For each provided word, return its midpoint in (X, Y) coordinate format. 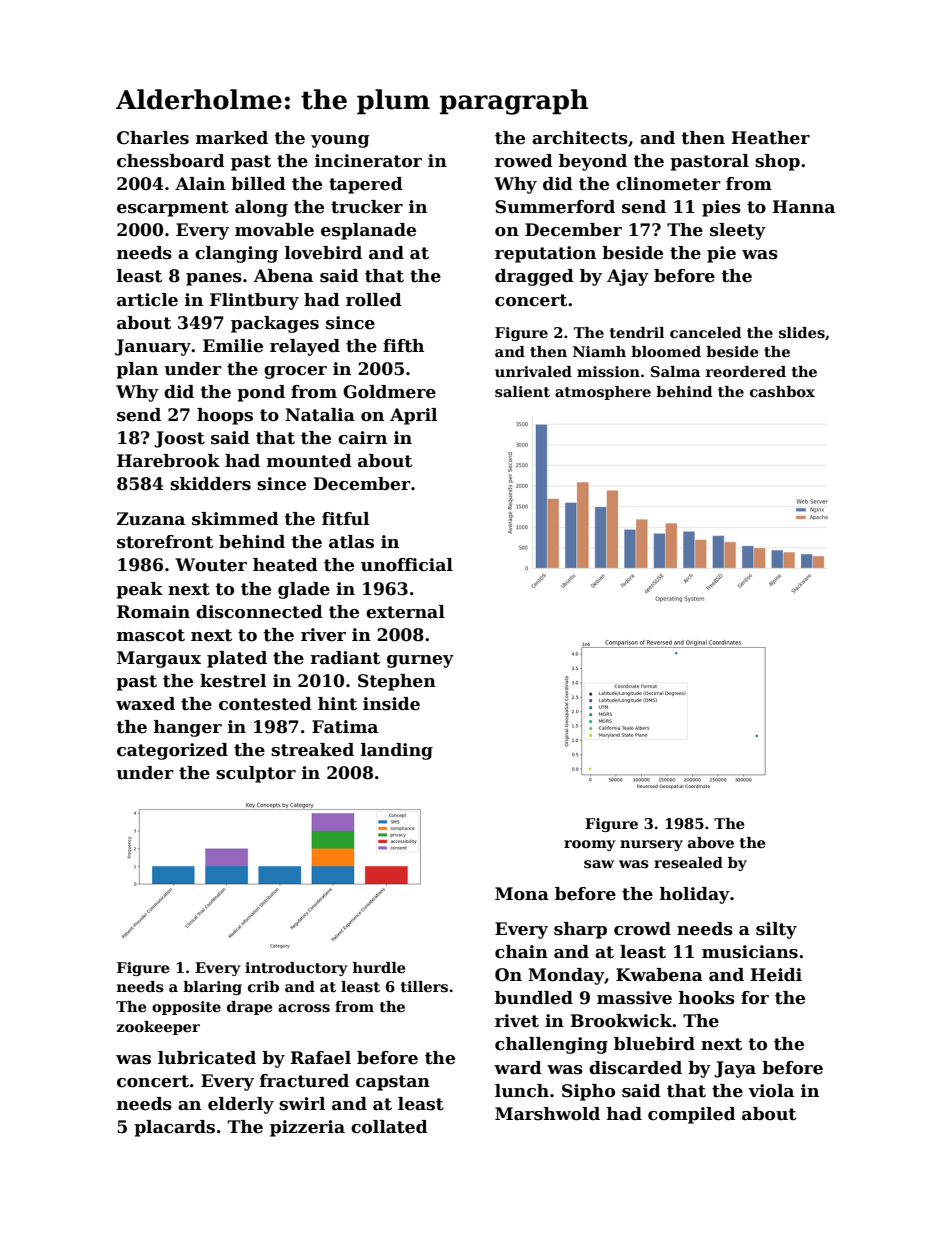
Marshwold (547, 1114)
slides (802, 332)
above (711, 842)
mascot (151, 635)
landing (397, 751)
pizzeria (307, 1128)
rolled (374, 300)
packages (275, 324)
